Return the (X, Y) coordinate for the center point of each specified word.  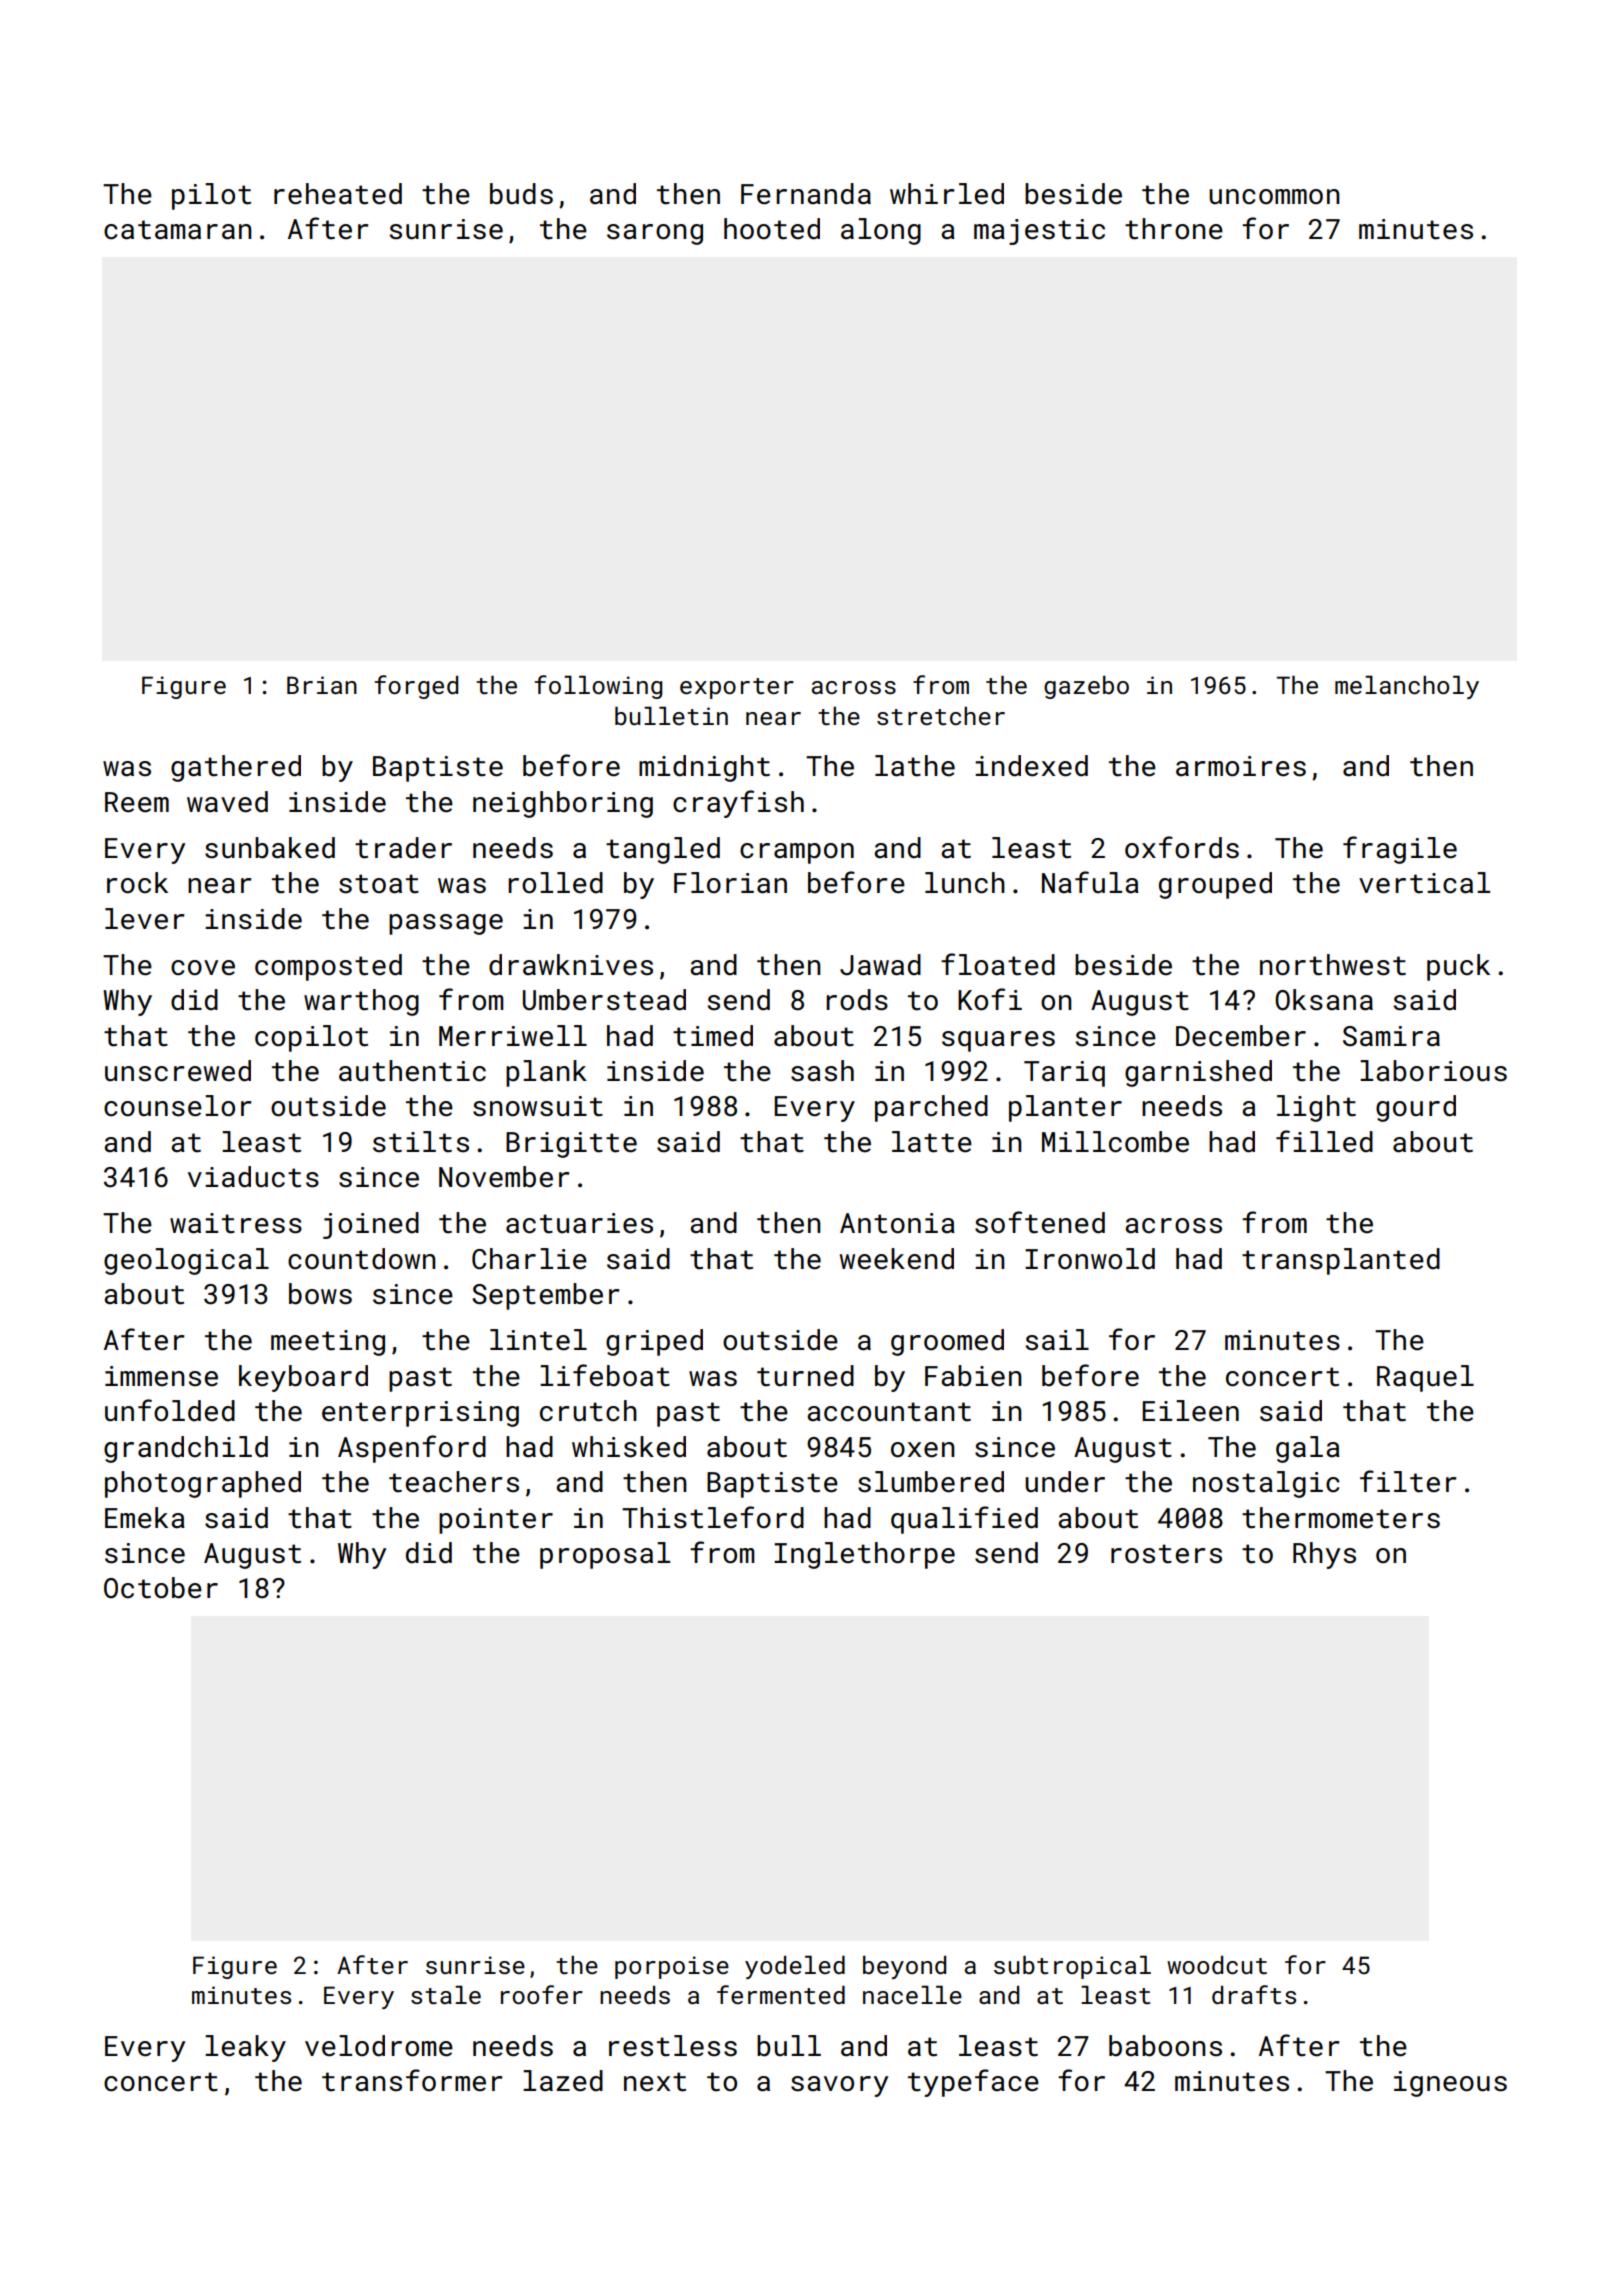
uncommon (1274, 197)
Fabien (973, 1376)
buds (521, 194)
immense (161, 1376)
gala (1308, 1449)
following (598, 687)
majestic (1039, 232)
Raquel (1425, 1378)
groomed (947, 1342)
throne (1174, 229)
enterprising (420, 1414)
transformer (412, 2080)
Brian (322, 685)
